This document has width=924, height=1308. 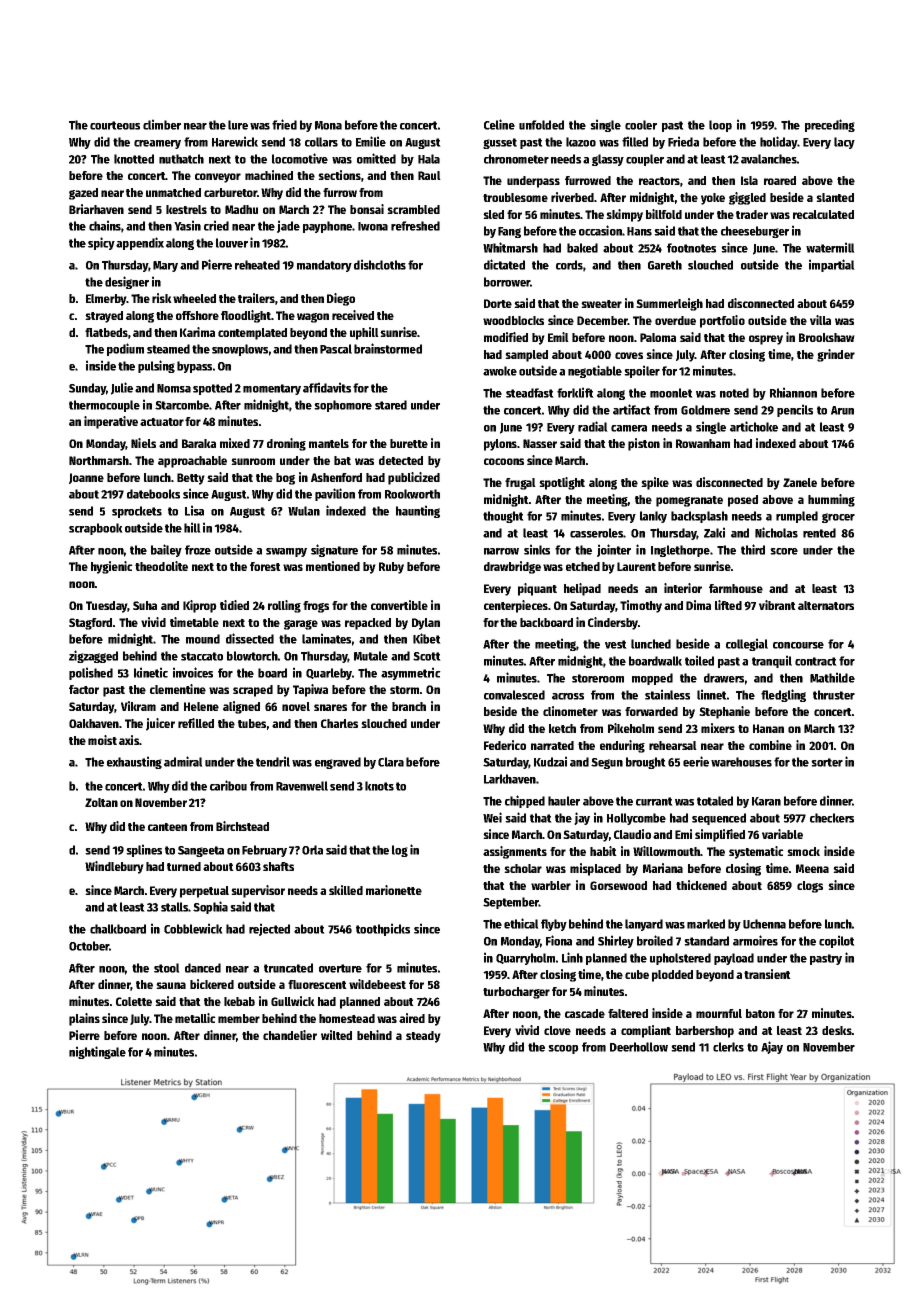 What do you see at coordinates (504, 264) in the document?
I see `dictated` at bounding box center [504, 264].
